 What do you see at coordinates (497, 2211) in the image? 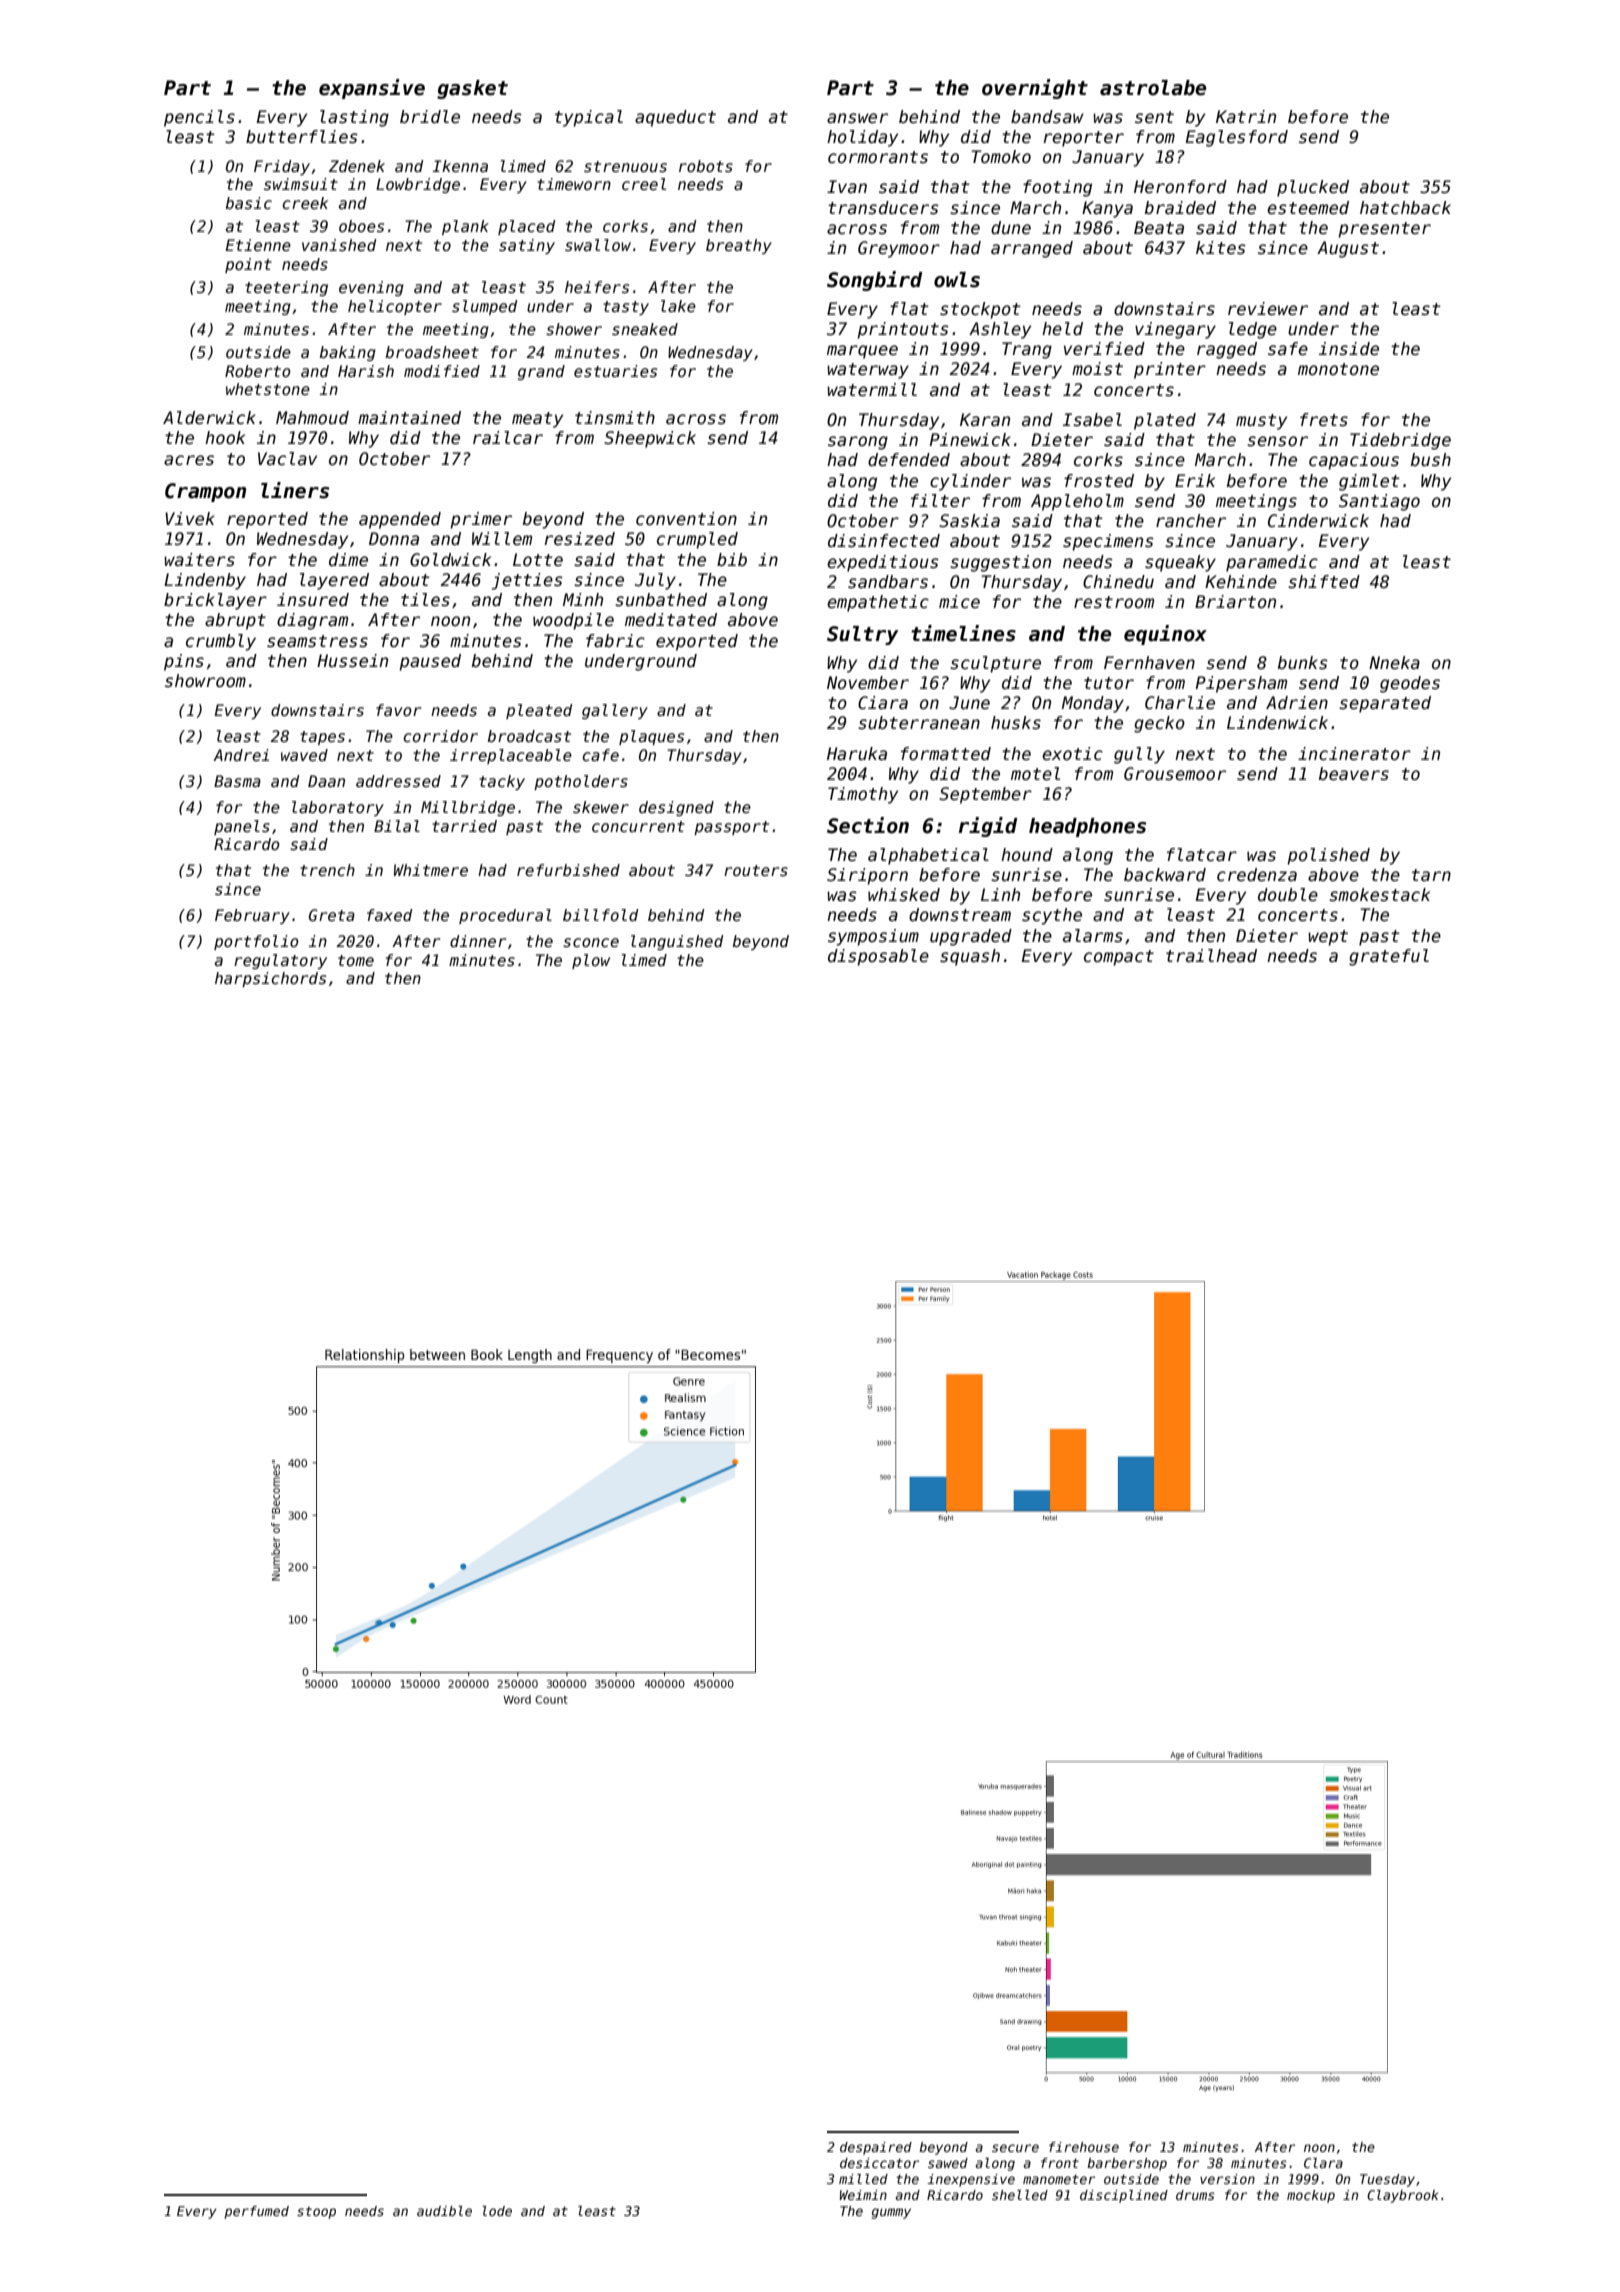
I see `lode` at bounding box center [497, 2211].
